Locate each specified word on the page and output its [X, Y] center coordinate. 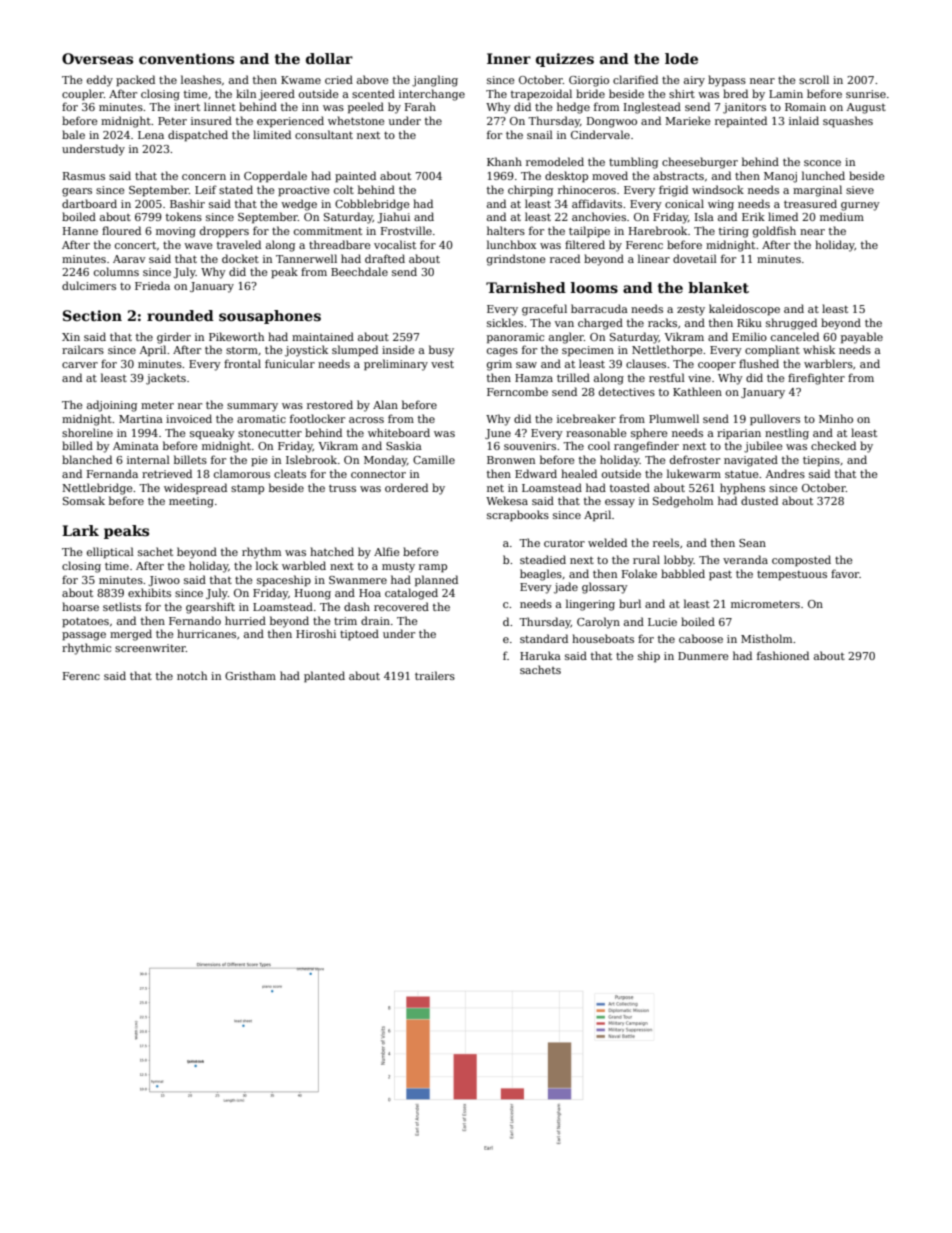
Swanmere [358, 580]
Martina [141, 419]
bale [73, 134]
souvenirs [530, 446]
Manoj [780, 177]
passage [84, 636]
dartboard [89, 203]
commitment [328, 231]
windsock [718, 189]
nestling [787, 434]
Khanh [504, 161]
